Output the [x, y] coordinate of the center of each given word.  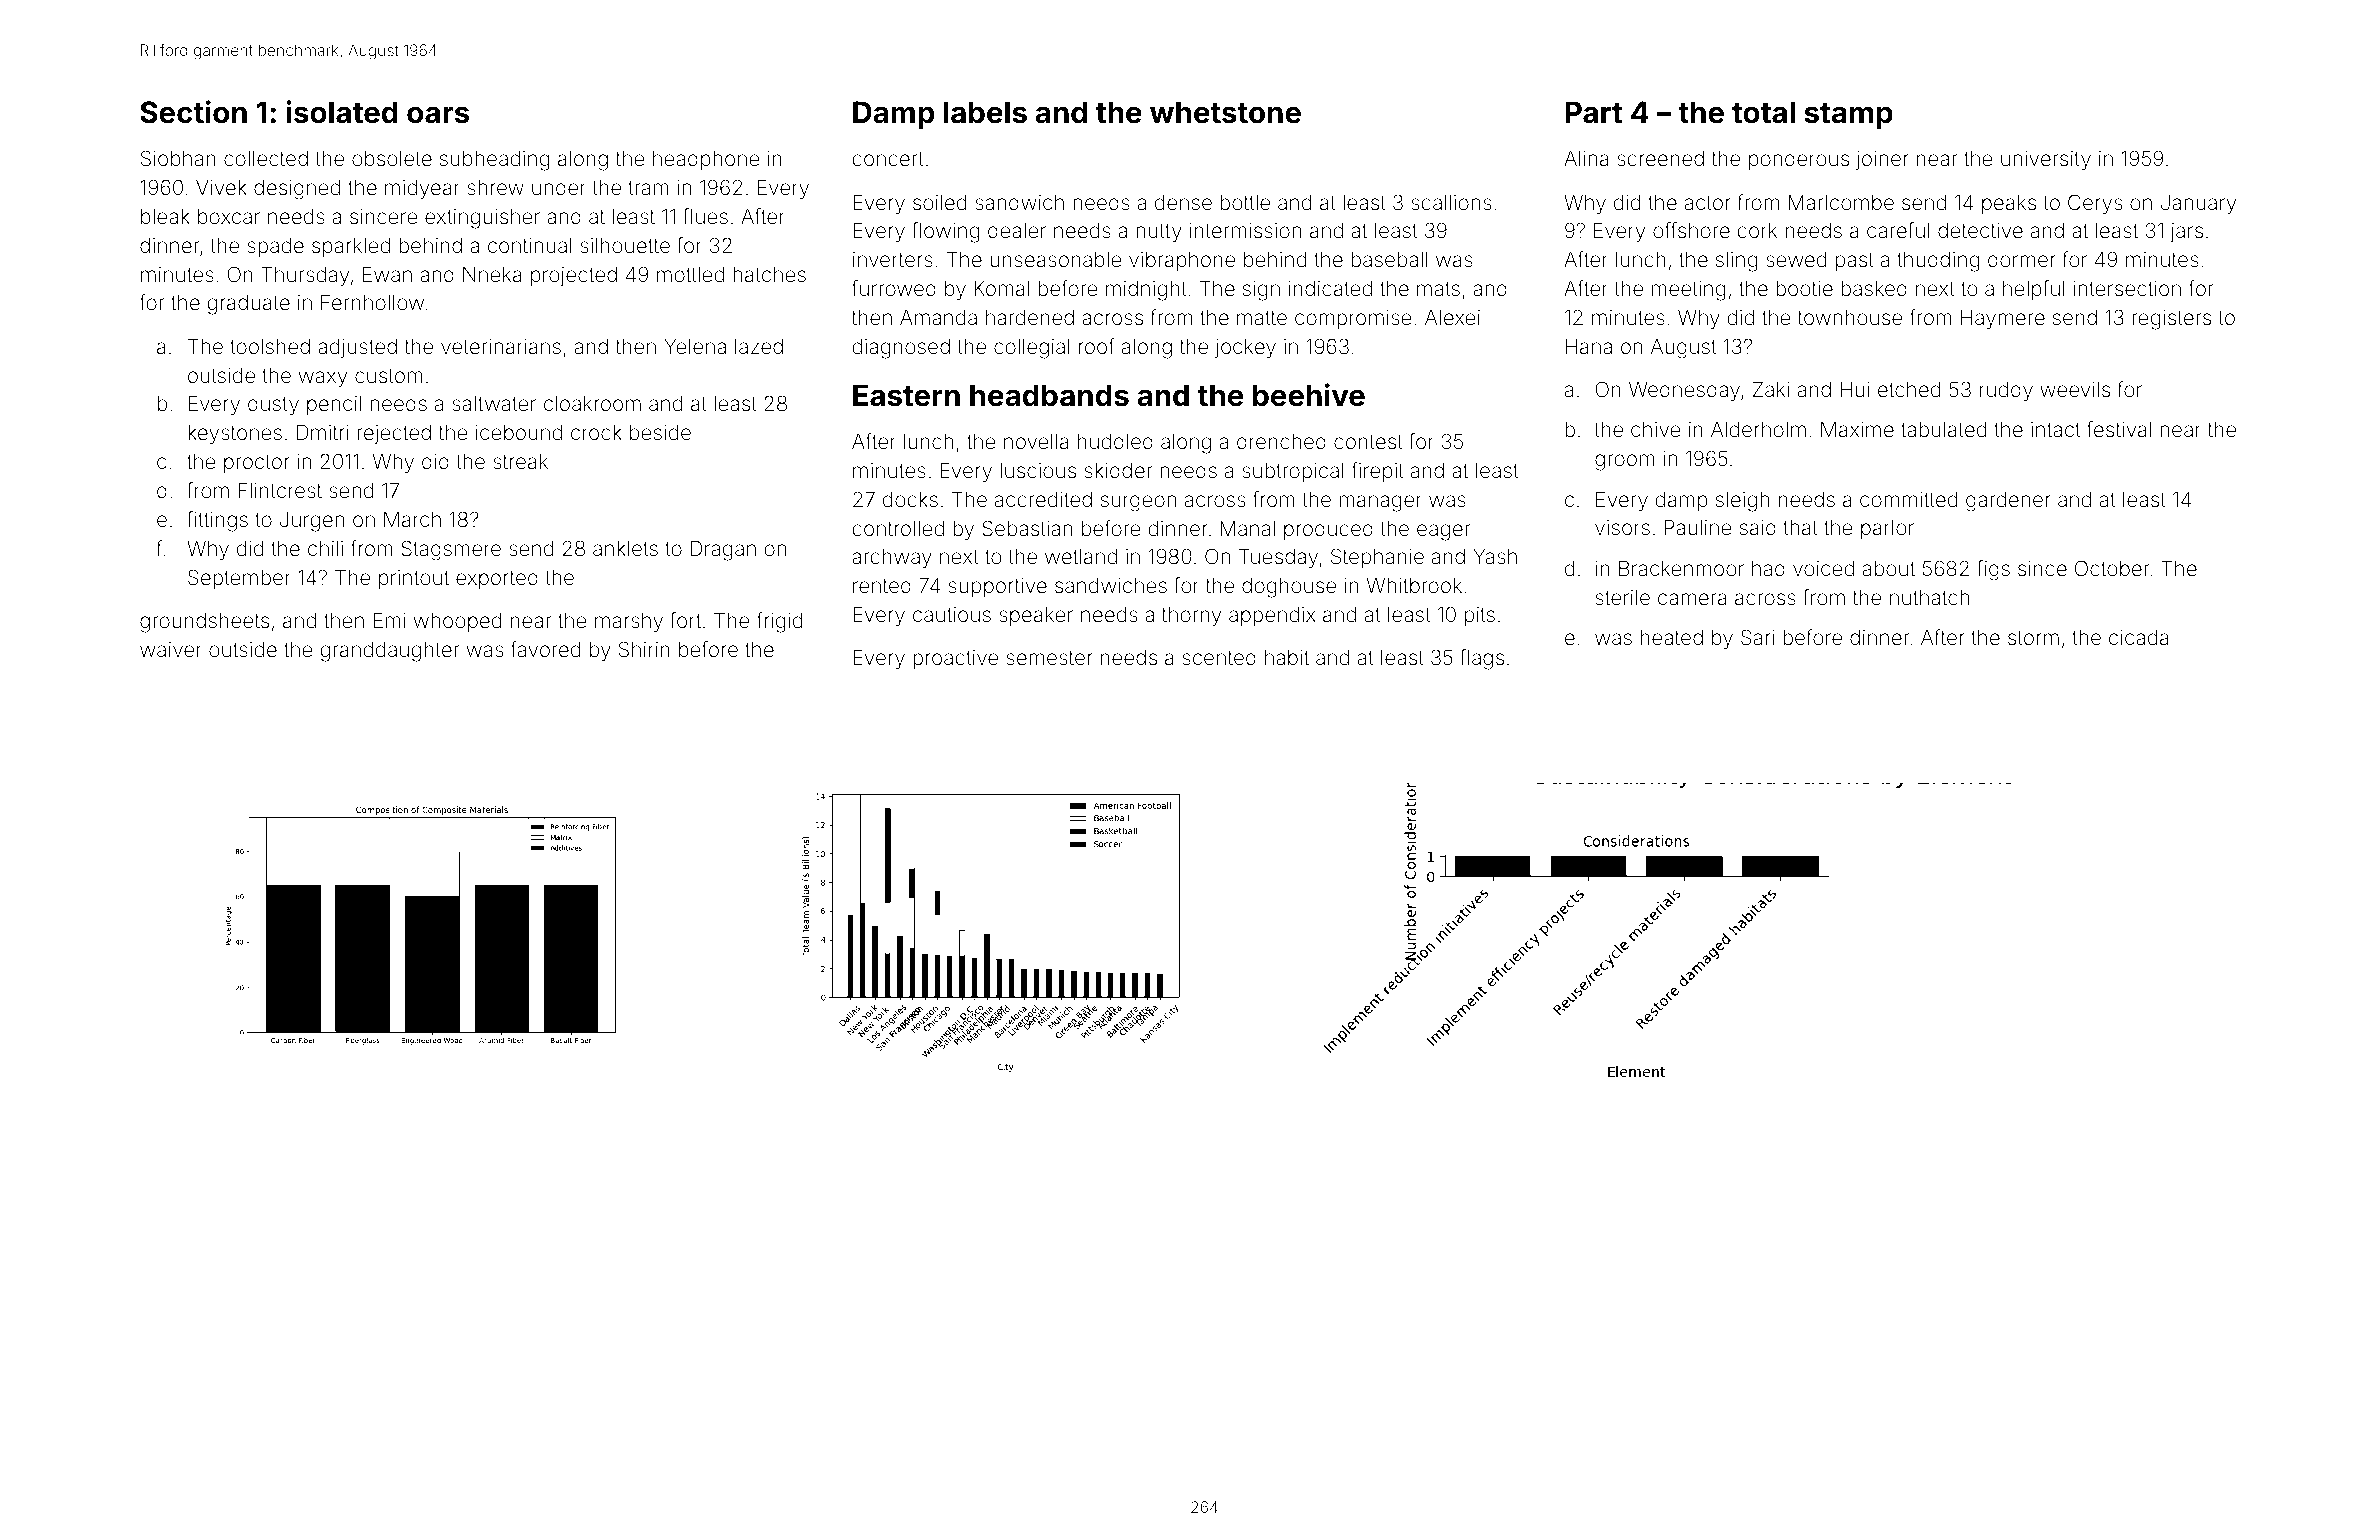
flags [1482, 659]
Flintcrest [280, 490]
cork [1757, 230]
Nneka [492, 274]
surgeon [1138, 503]
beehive [1309, 395]
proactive [955, 659]
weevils [2075, 389]
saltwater [494, 403]
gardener [2008, 502]
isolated [342, 112]
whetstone [1225, 112]
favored [545, 649]
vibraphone [1182, 261]
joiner [1882, 160]
